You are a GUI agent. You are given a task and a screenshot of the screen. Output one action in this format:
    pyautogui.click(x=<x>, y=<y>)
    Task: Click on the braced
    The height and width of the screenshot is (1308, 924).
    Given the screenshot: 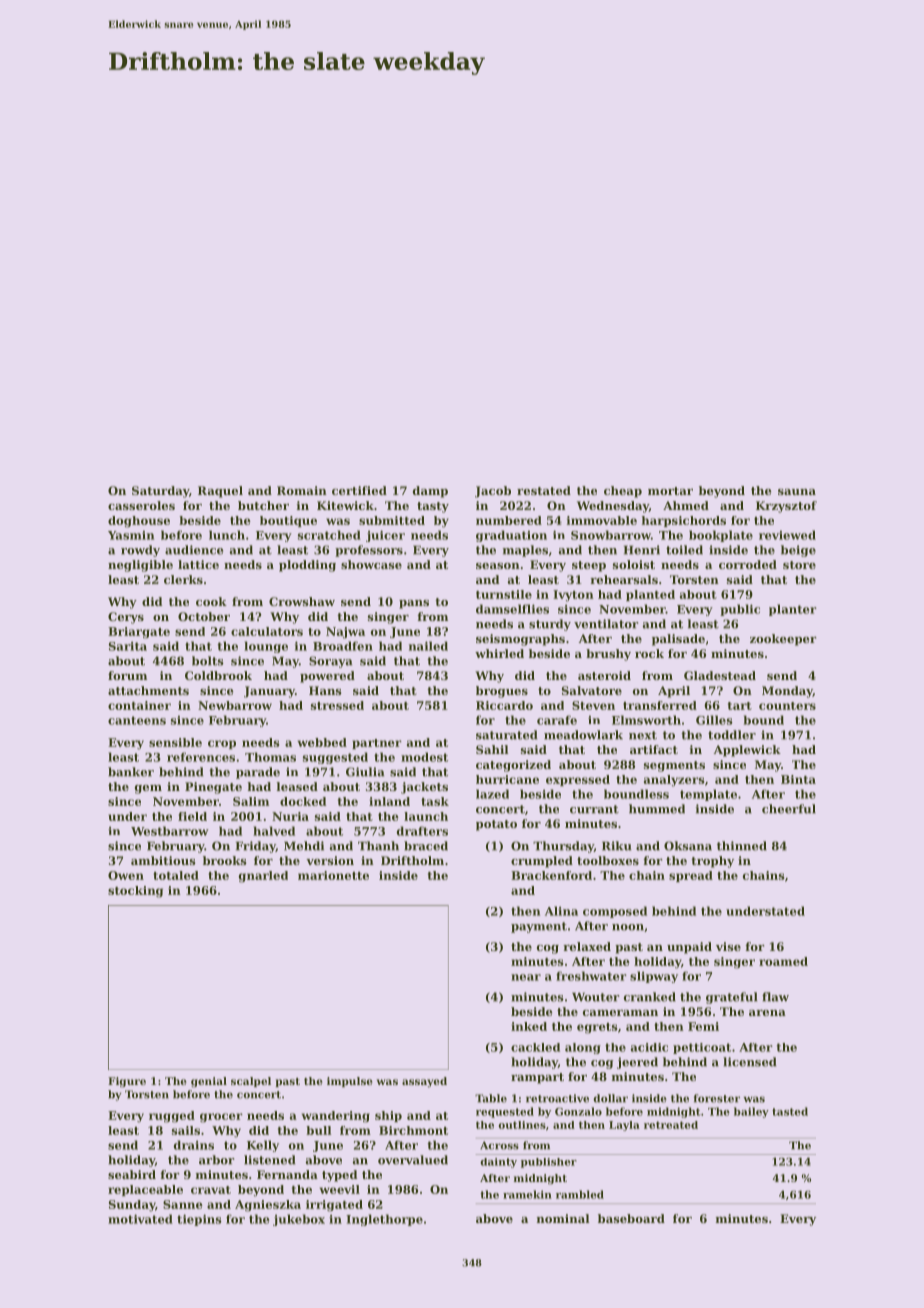 What is the action you would take?
    pyautogui.click(x=426, y=846)
